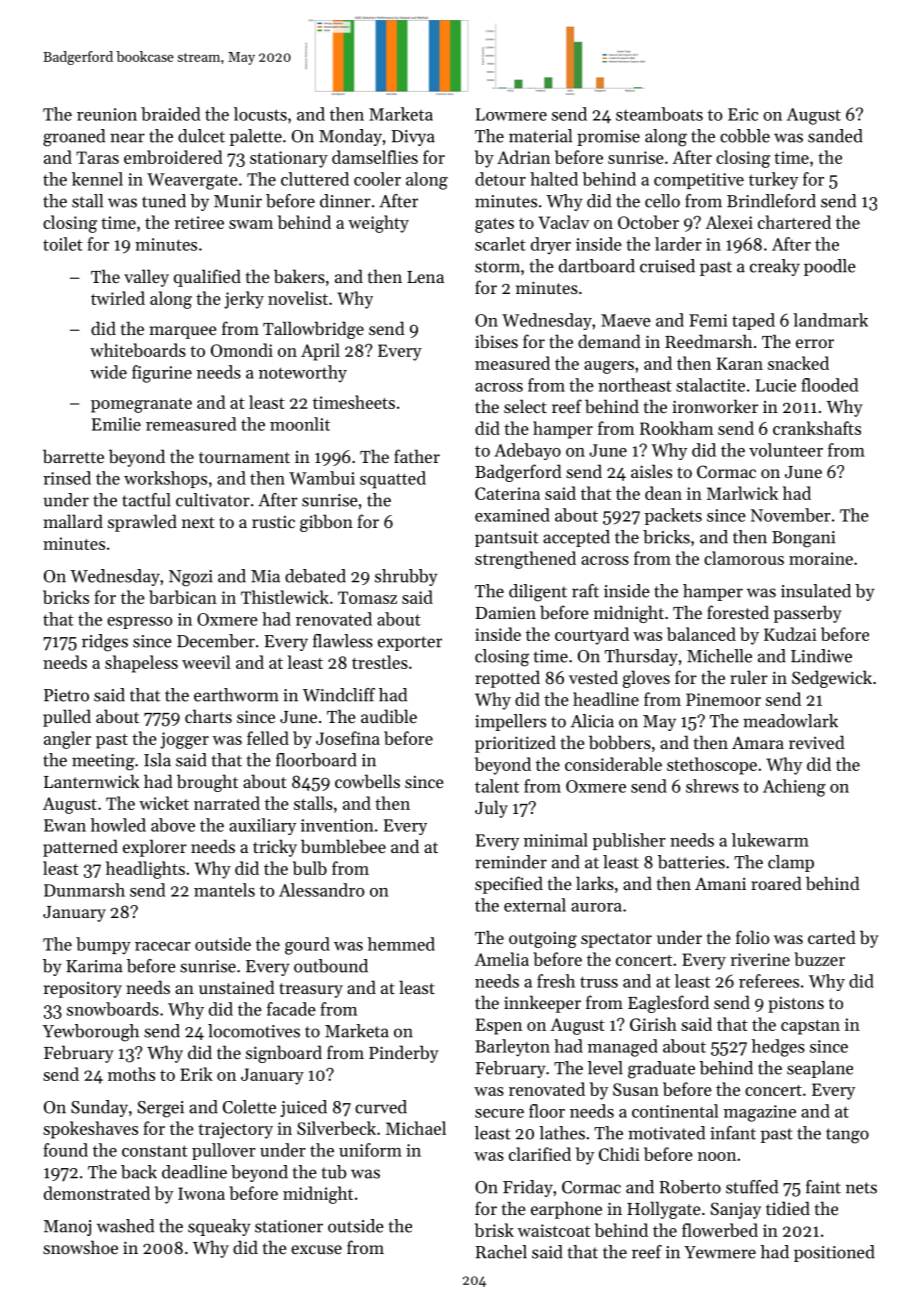 The height and width of the document is (1308, 924). Describe the element at coordinates (74, 138) in the document. I see `groaned` at that location.
